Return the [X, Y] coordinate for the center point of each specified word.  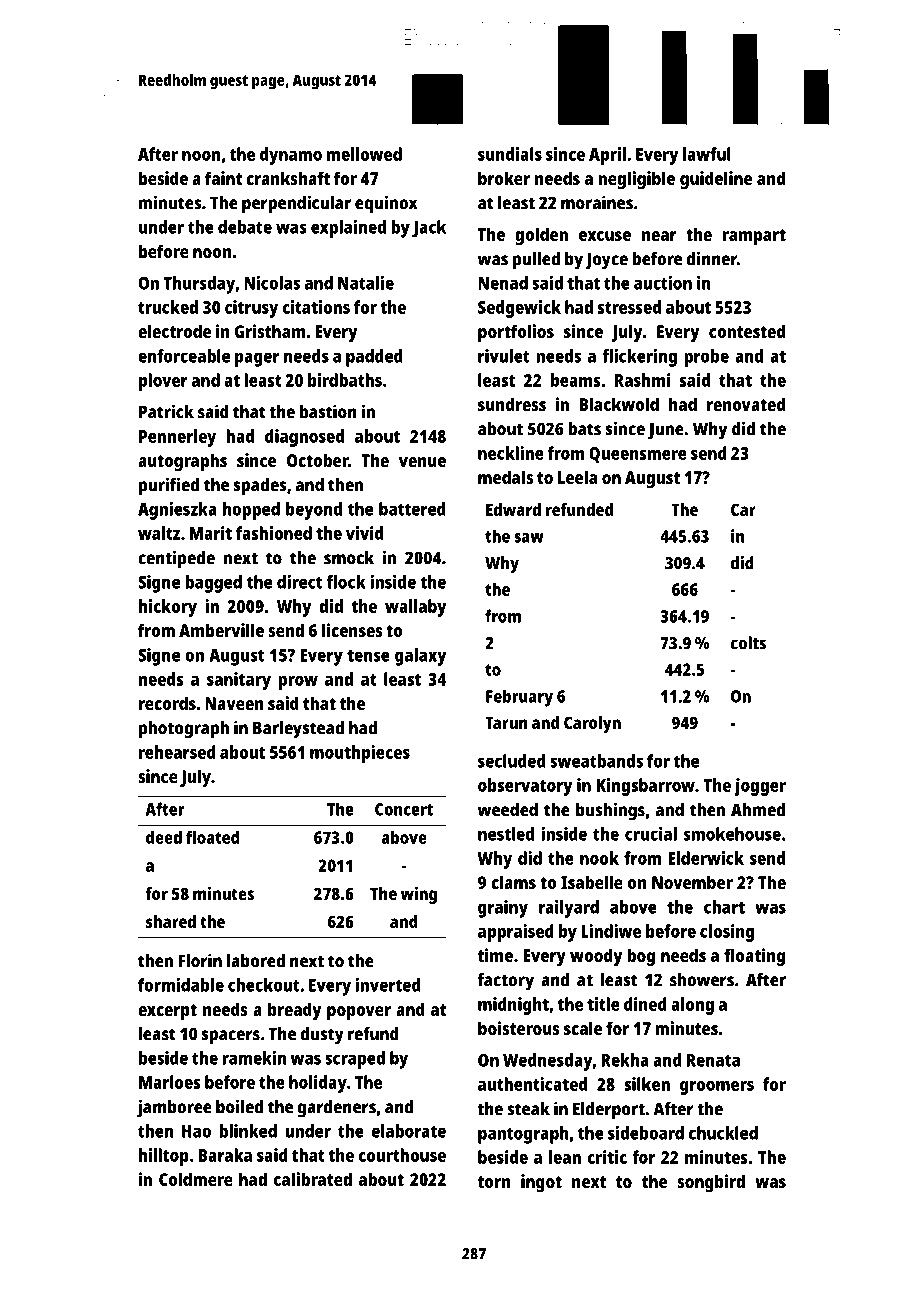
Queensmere [638, 455]
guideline [716, 180]
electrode [174, 331]
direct [299, 582]
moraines [597, 202]
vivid [364, 533]
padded [374, 358]
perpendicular [296, 204]
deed [164, 837]
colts [748, 643]
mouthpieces [360, 754]
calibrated [313, 1179]
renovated [746, 404]
